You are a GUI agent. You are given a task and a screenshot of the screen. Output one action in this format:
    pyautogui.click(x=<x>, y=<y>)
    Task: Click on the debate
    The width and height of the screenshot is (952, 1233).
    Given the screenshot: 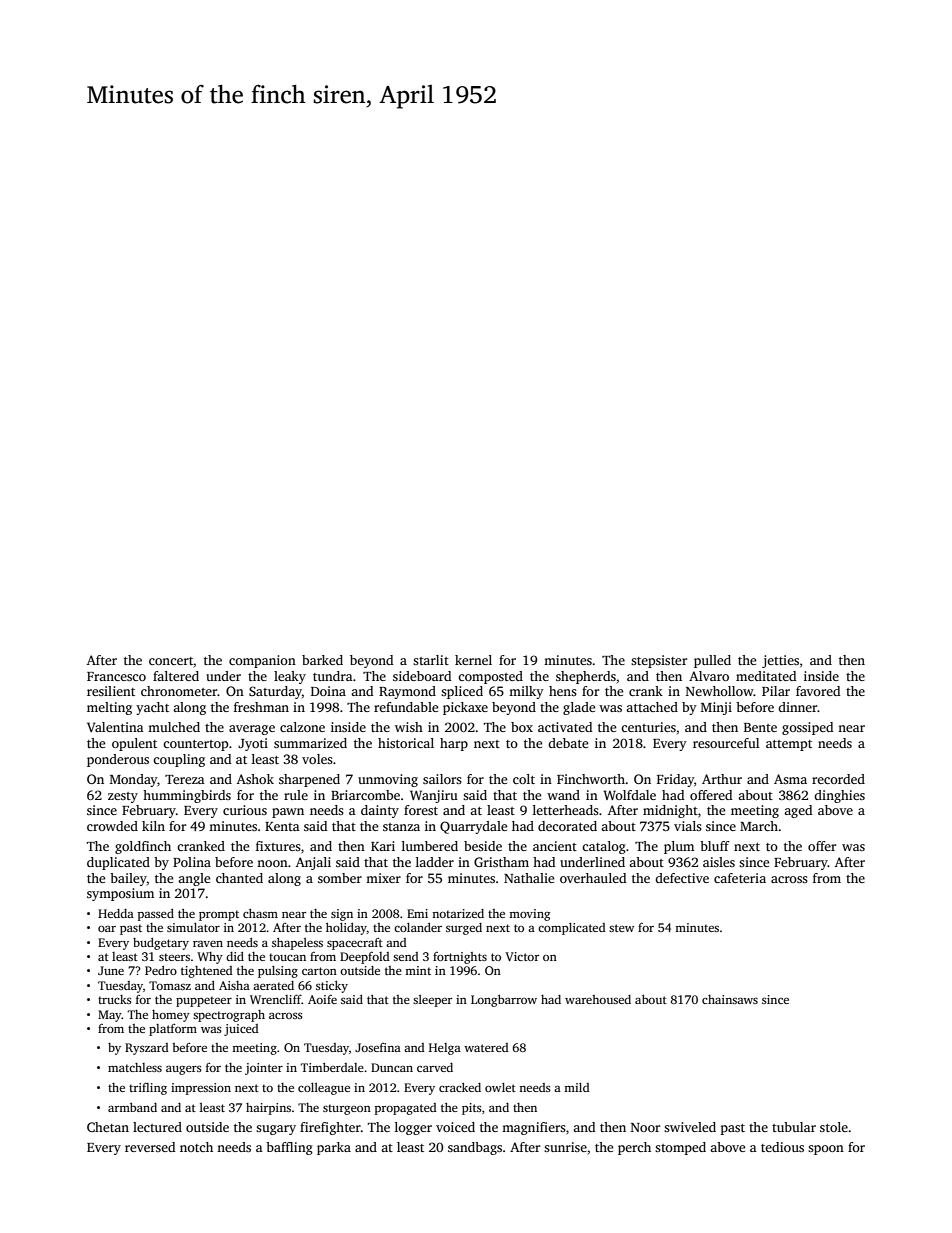 What is the action you would take?
    pyautogui.click(x=568, y=743)
